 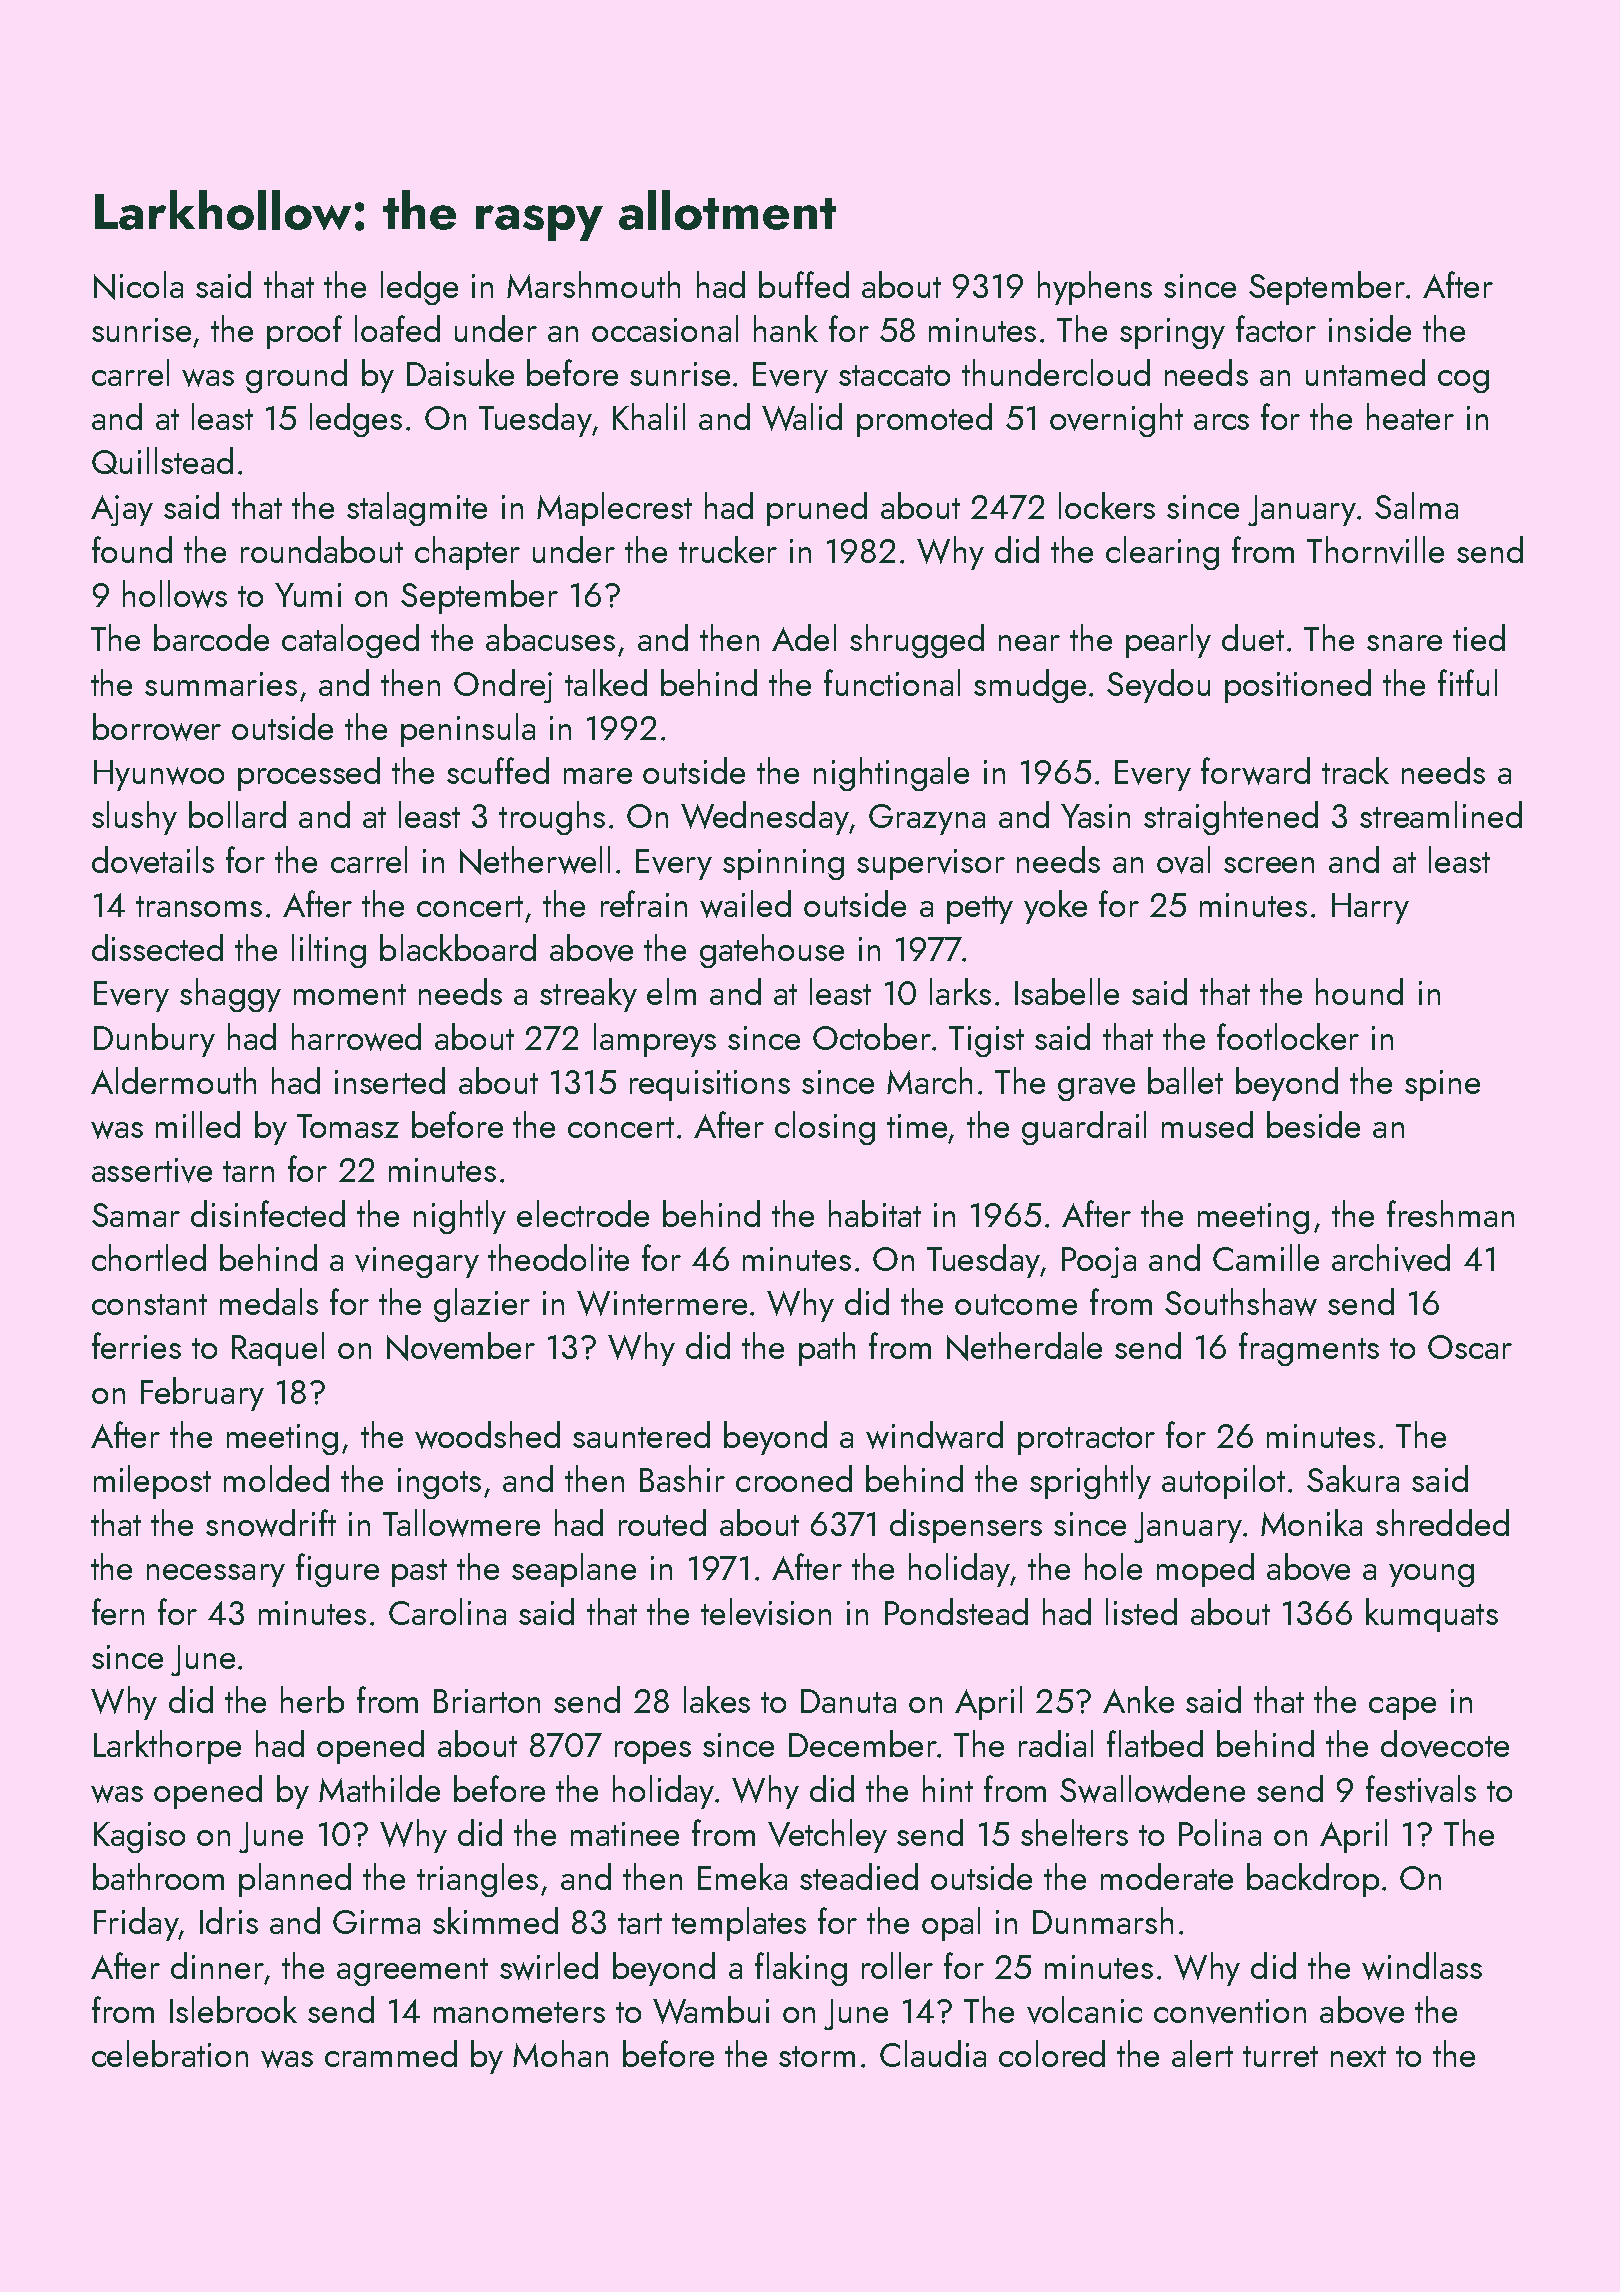 What do you see at coordinates (312, 1699) in the screenshot?
I see `herb` at bounding box center [312, 1699].
